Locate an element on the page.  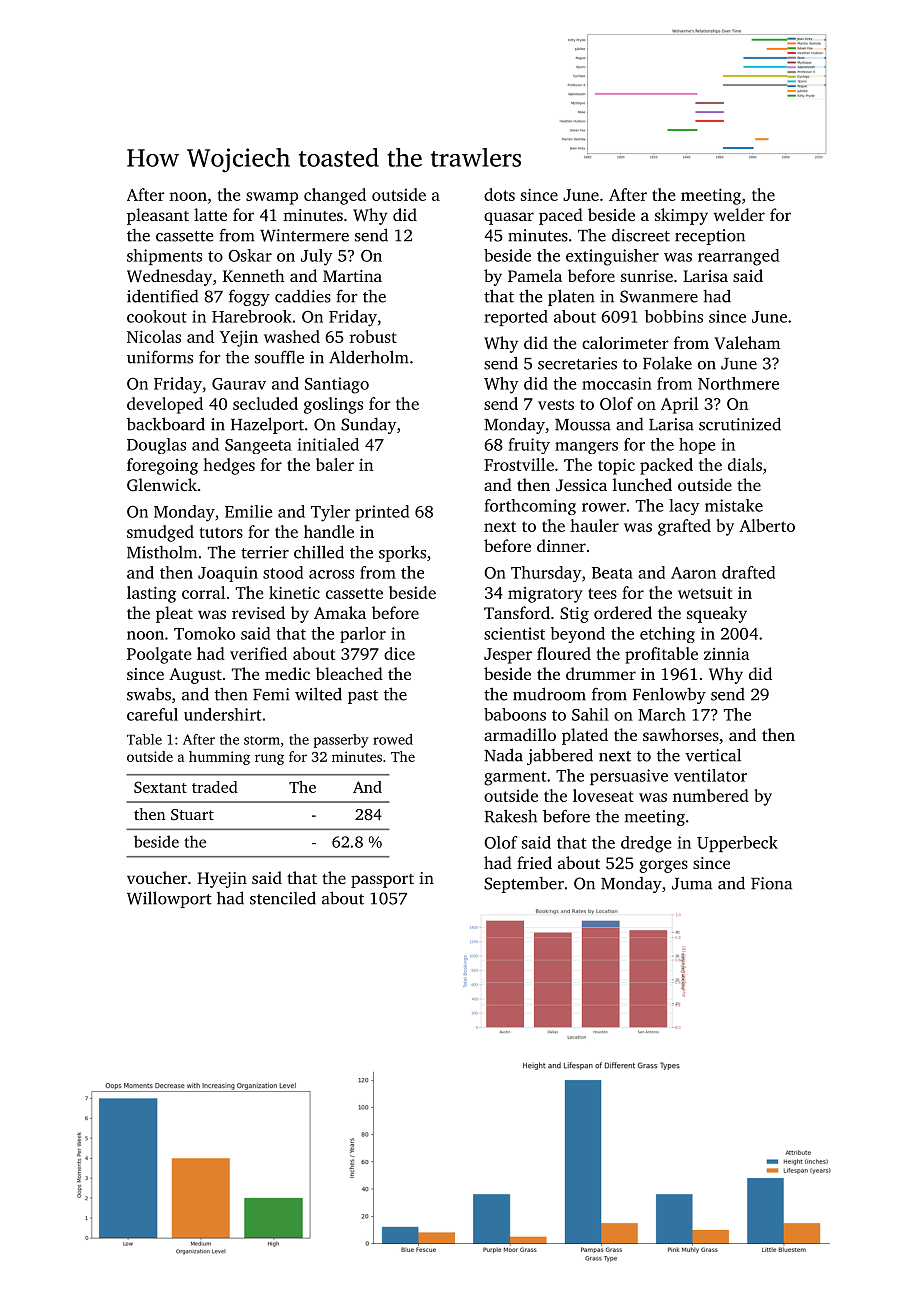
secretaries is located at coordinates (577, 363).
